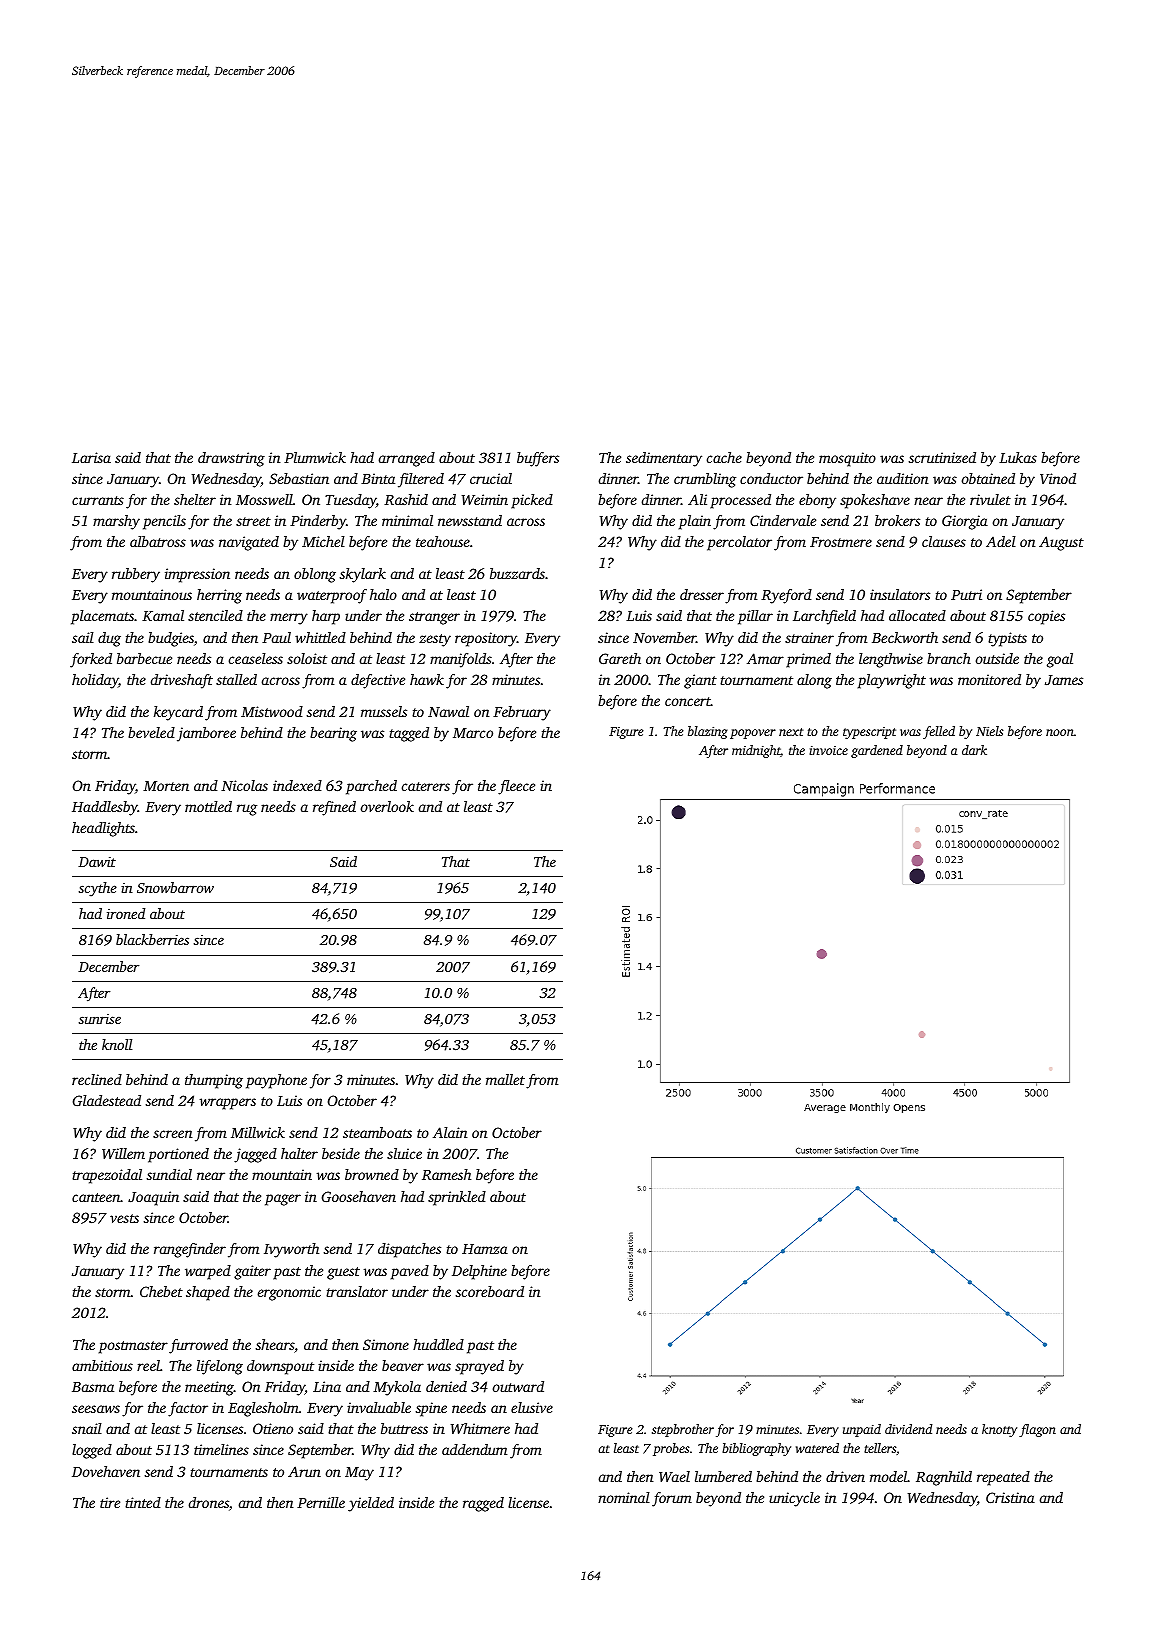  I want to click on dark, so click(974, 750).
